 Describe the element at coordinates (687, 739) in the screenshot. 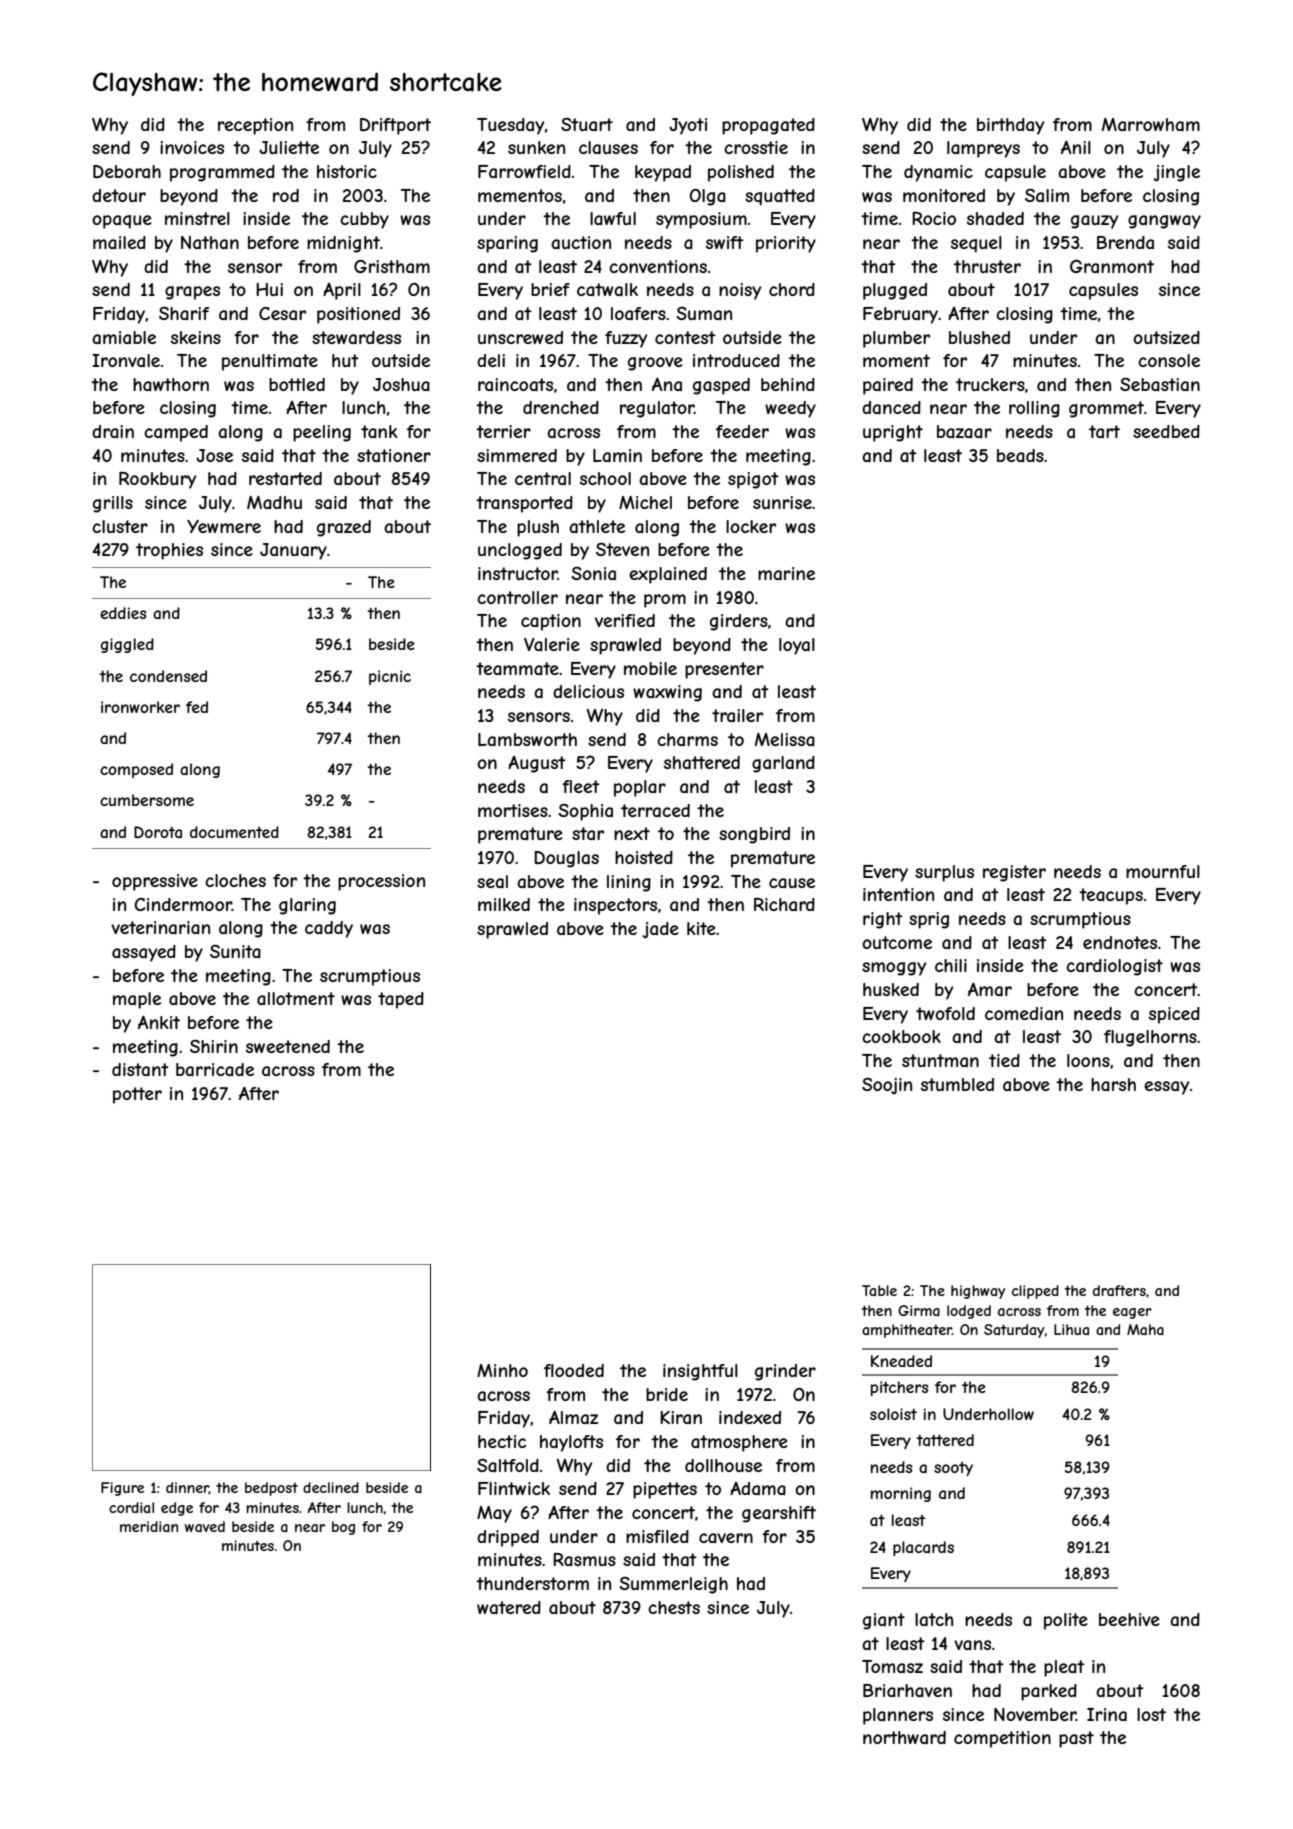

I see `charms` at that location.
